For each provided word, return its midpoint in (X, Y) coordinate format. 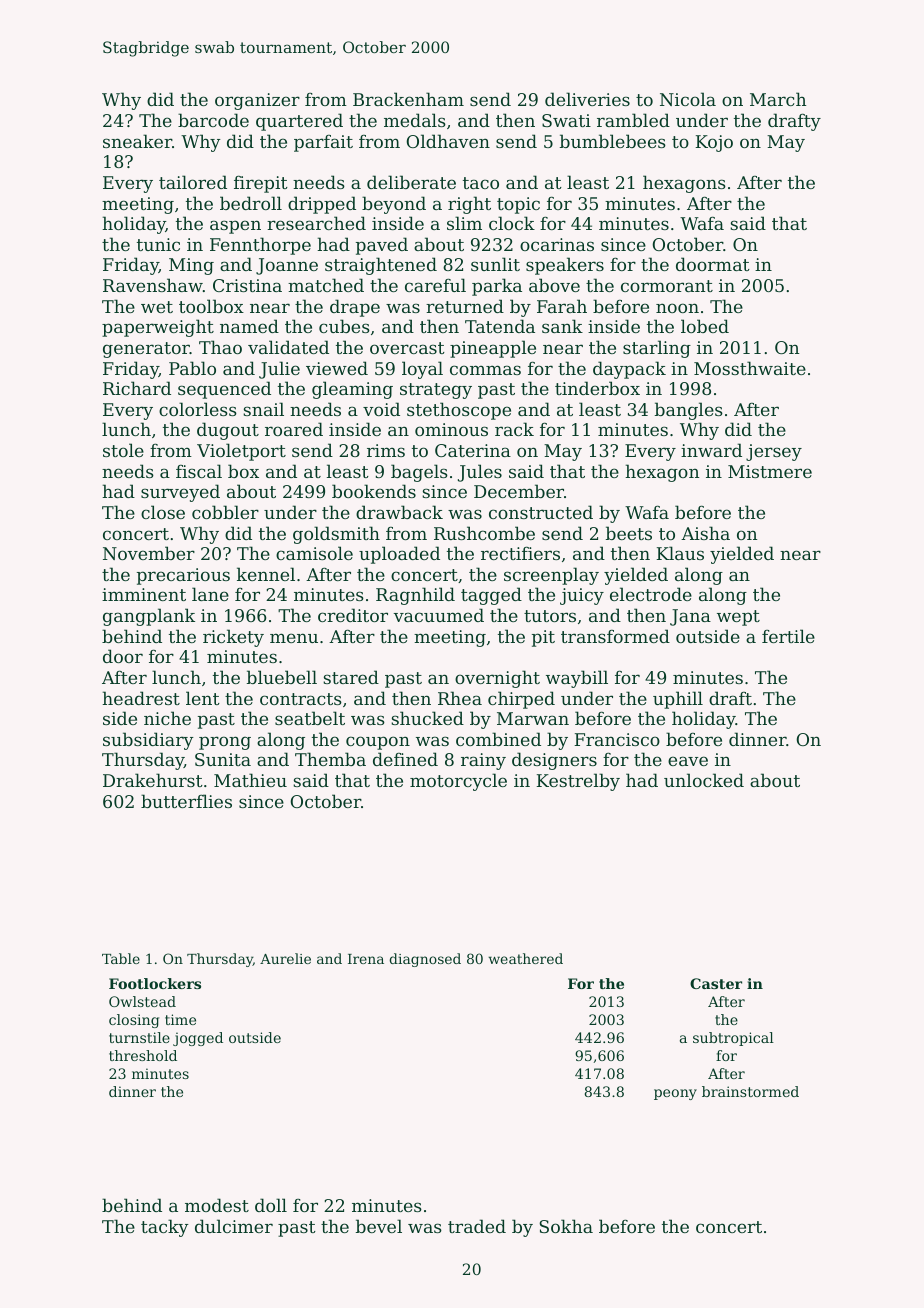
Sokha (566, 1226)
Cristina (247, 285)
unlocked (704, 780)
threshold (143, 1055)
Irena (366, 959)
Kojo (714, 143)
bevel (379, 1226)
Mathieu (250, 780)
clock (512, 223)
